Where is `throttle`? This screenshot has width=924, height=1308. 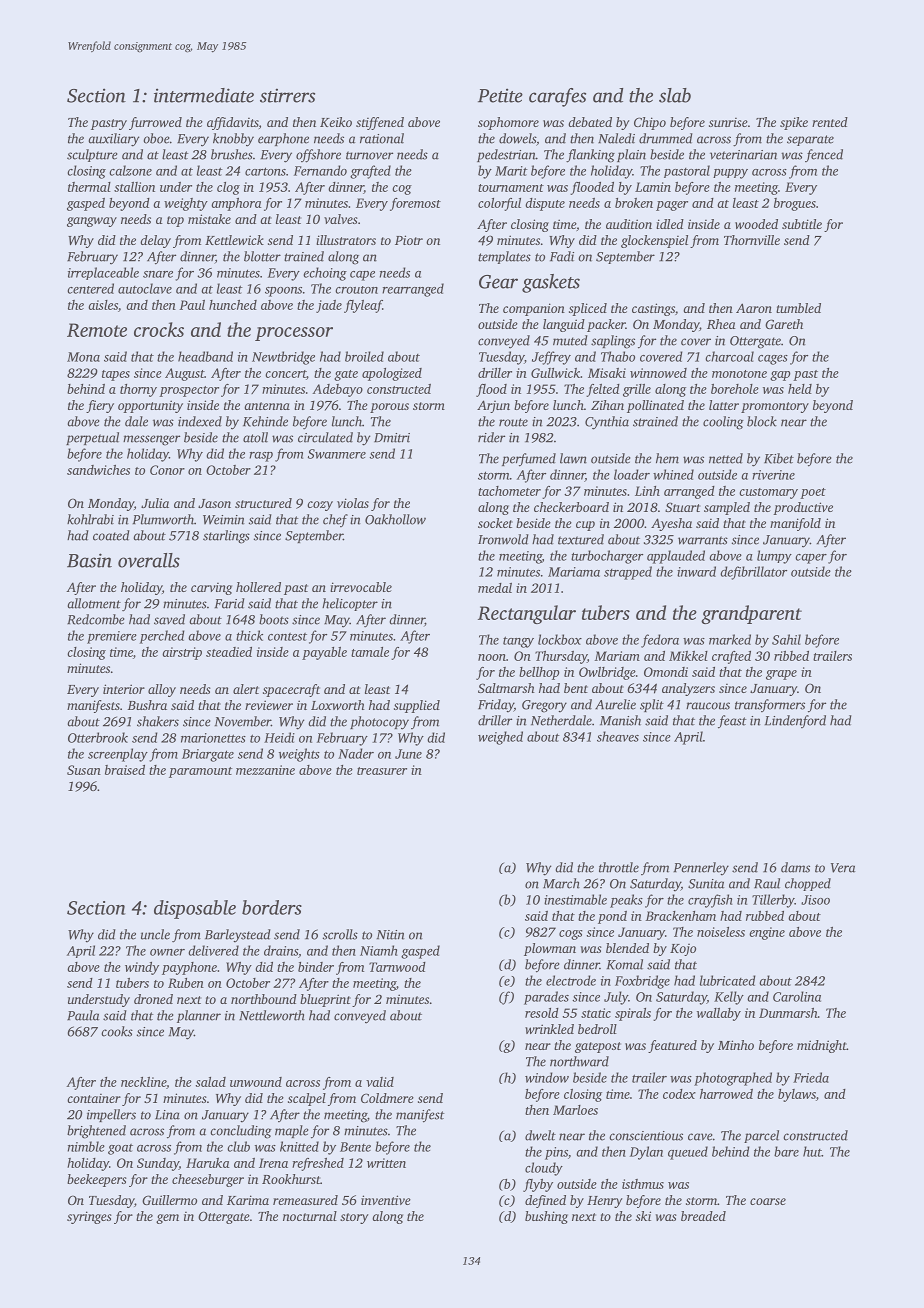 throttle is located at coordinates (619, 867).
